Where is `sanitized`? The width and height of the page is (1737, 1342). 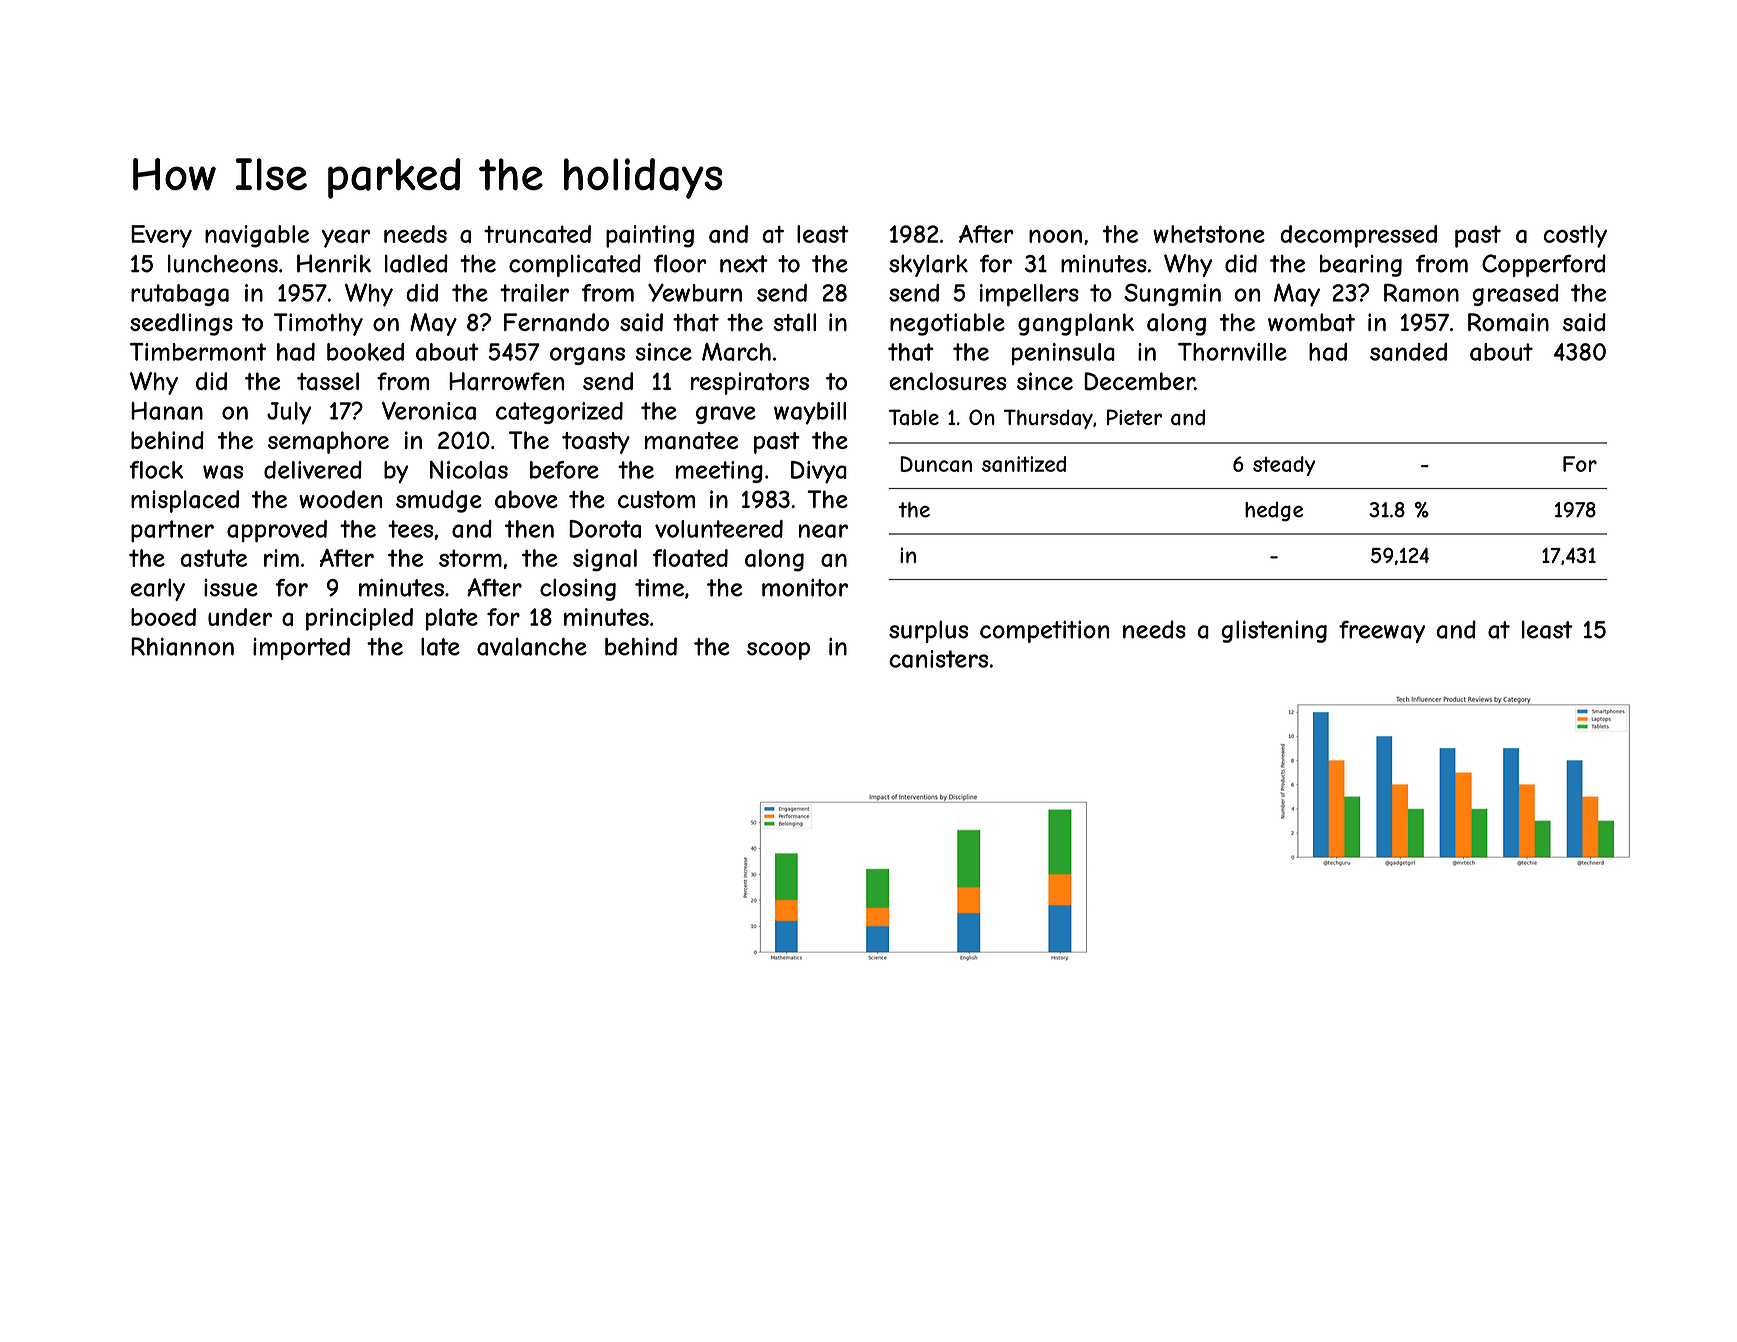
sanitized is located at coordinates (1024, 464).
